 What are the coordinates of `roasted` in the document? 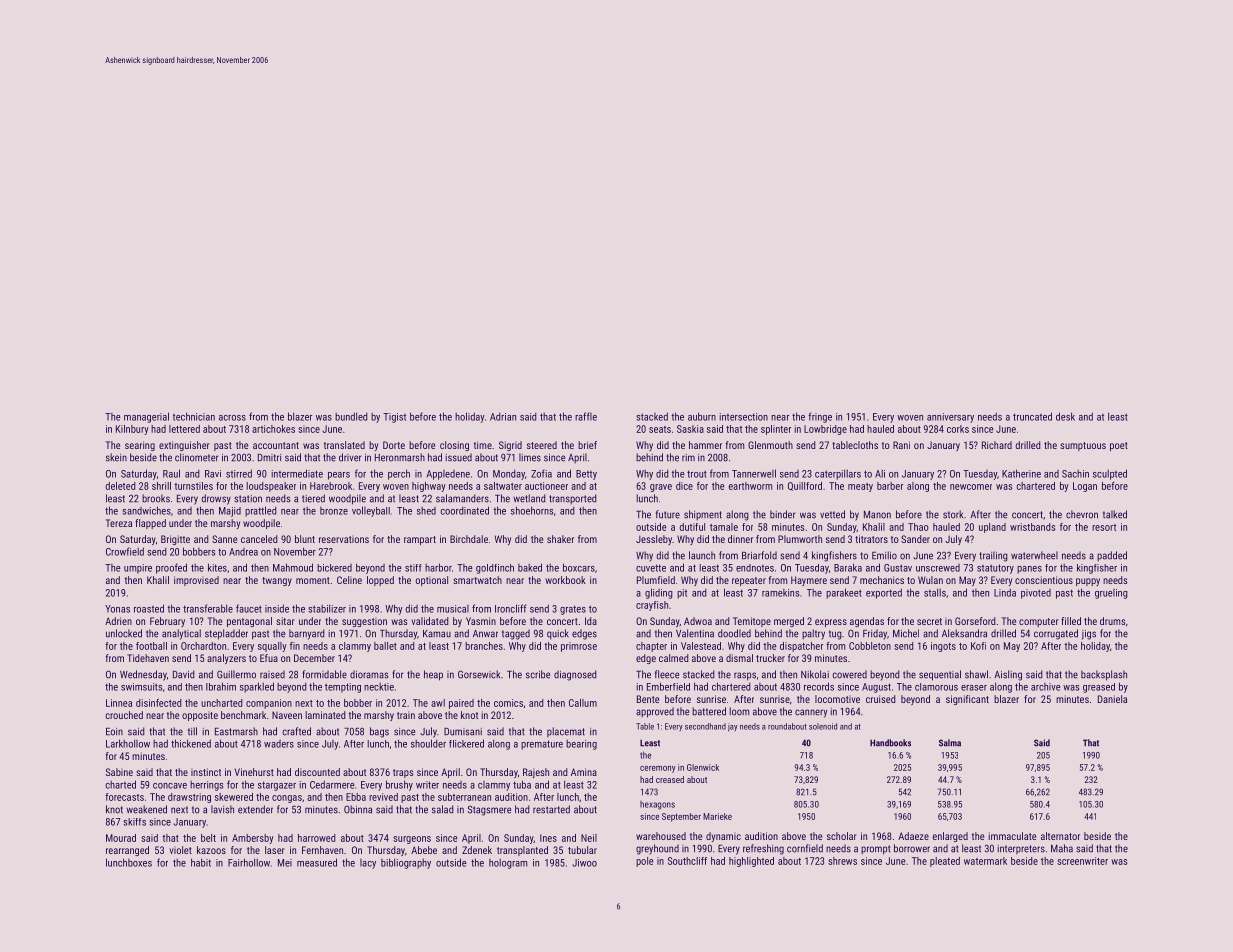 It's located at (149, 608).
